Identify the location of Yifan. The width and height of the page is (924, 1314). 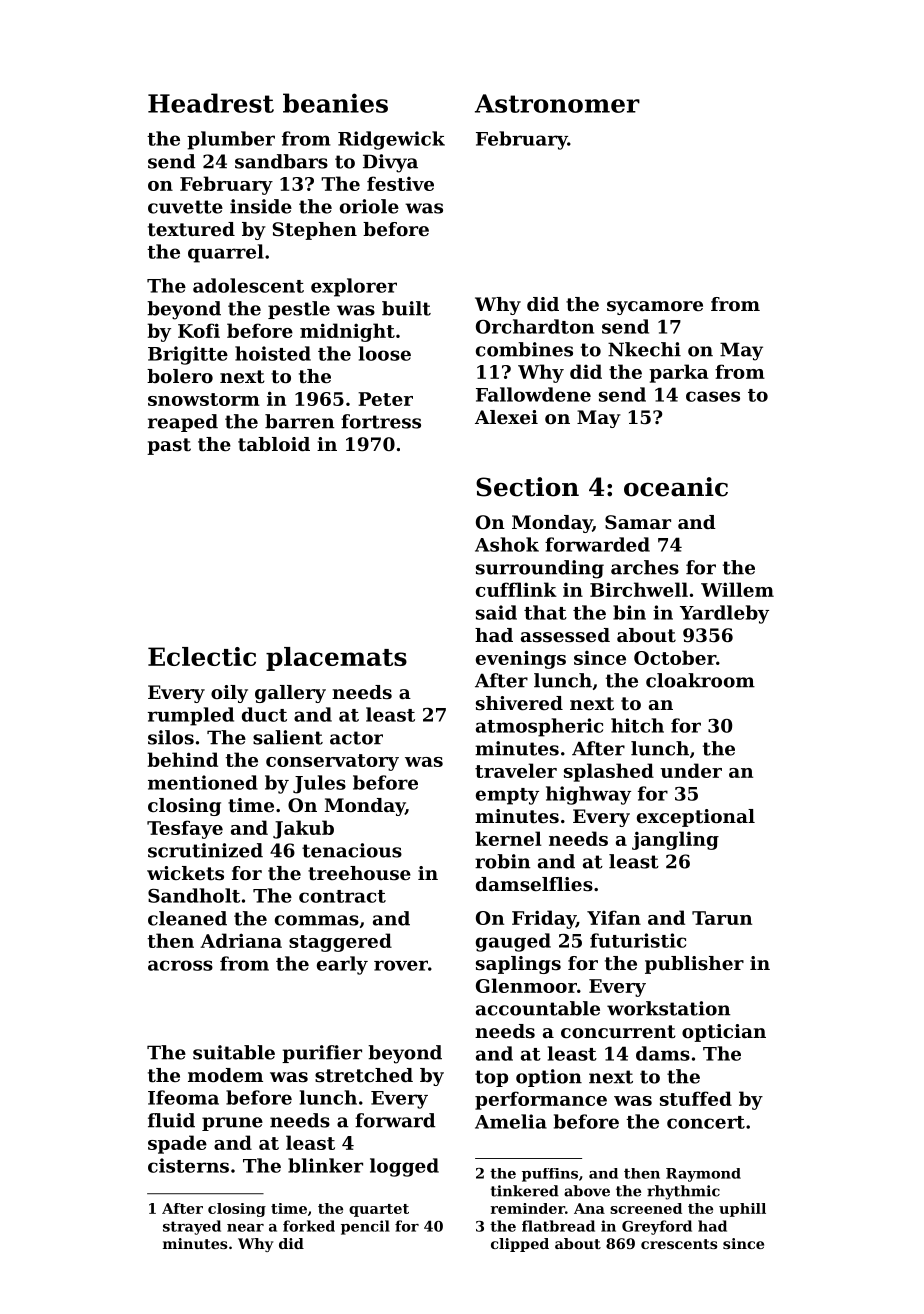
(614, 917).
